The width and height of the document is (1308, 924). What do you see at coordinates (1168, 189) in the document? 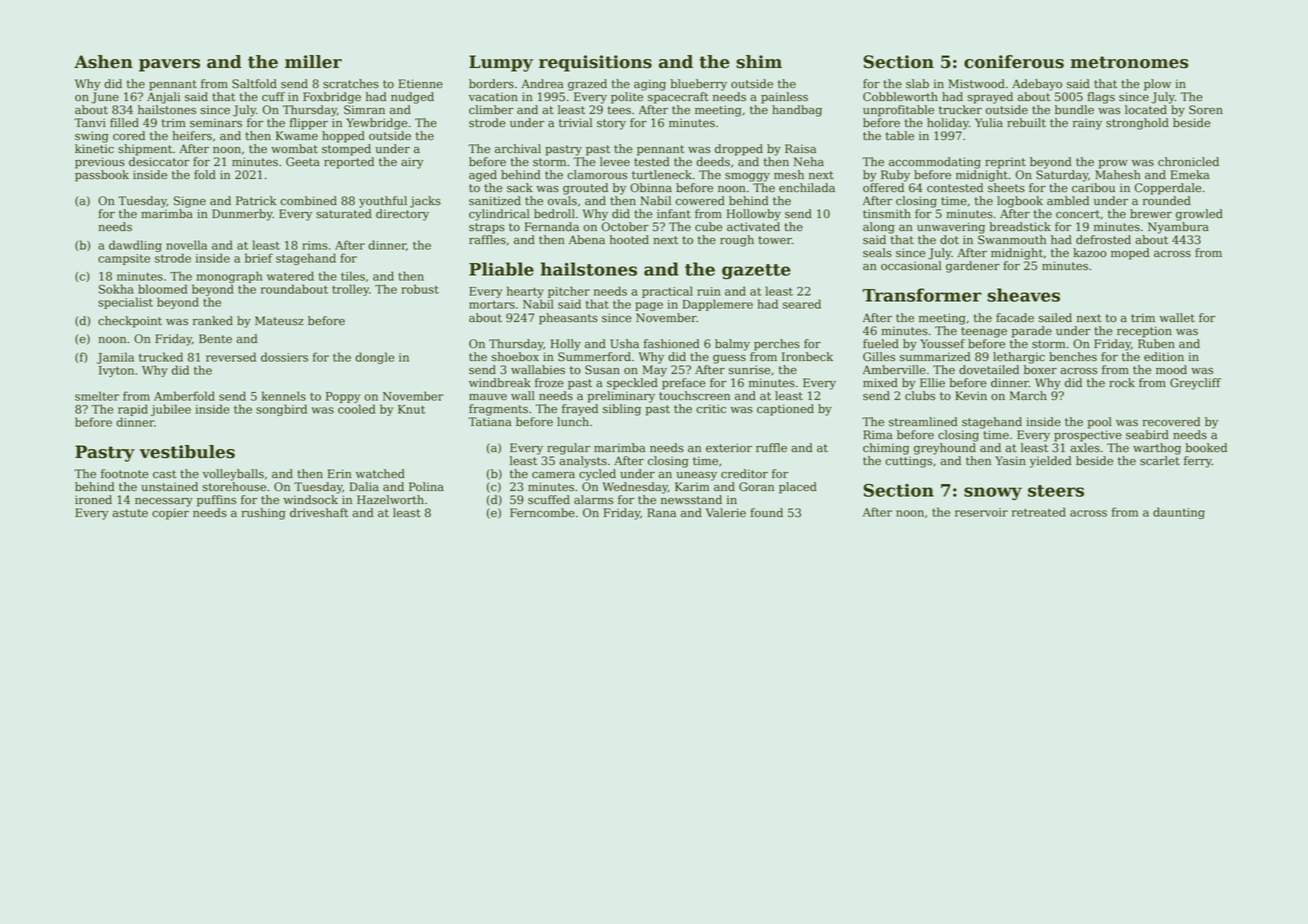
I see `Copperdale` at bounding box center [1168, 189].
